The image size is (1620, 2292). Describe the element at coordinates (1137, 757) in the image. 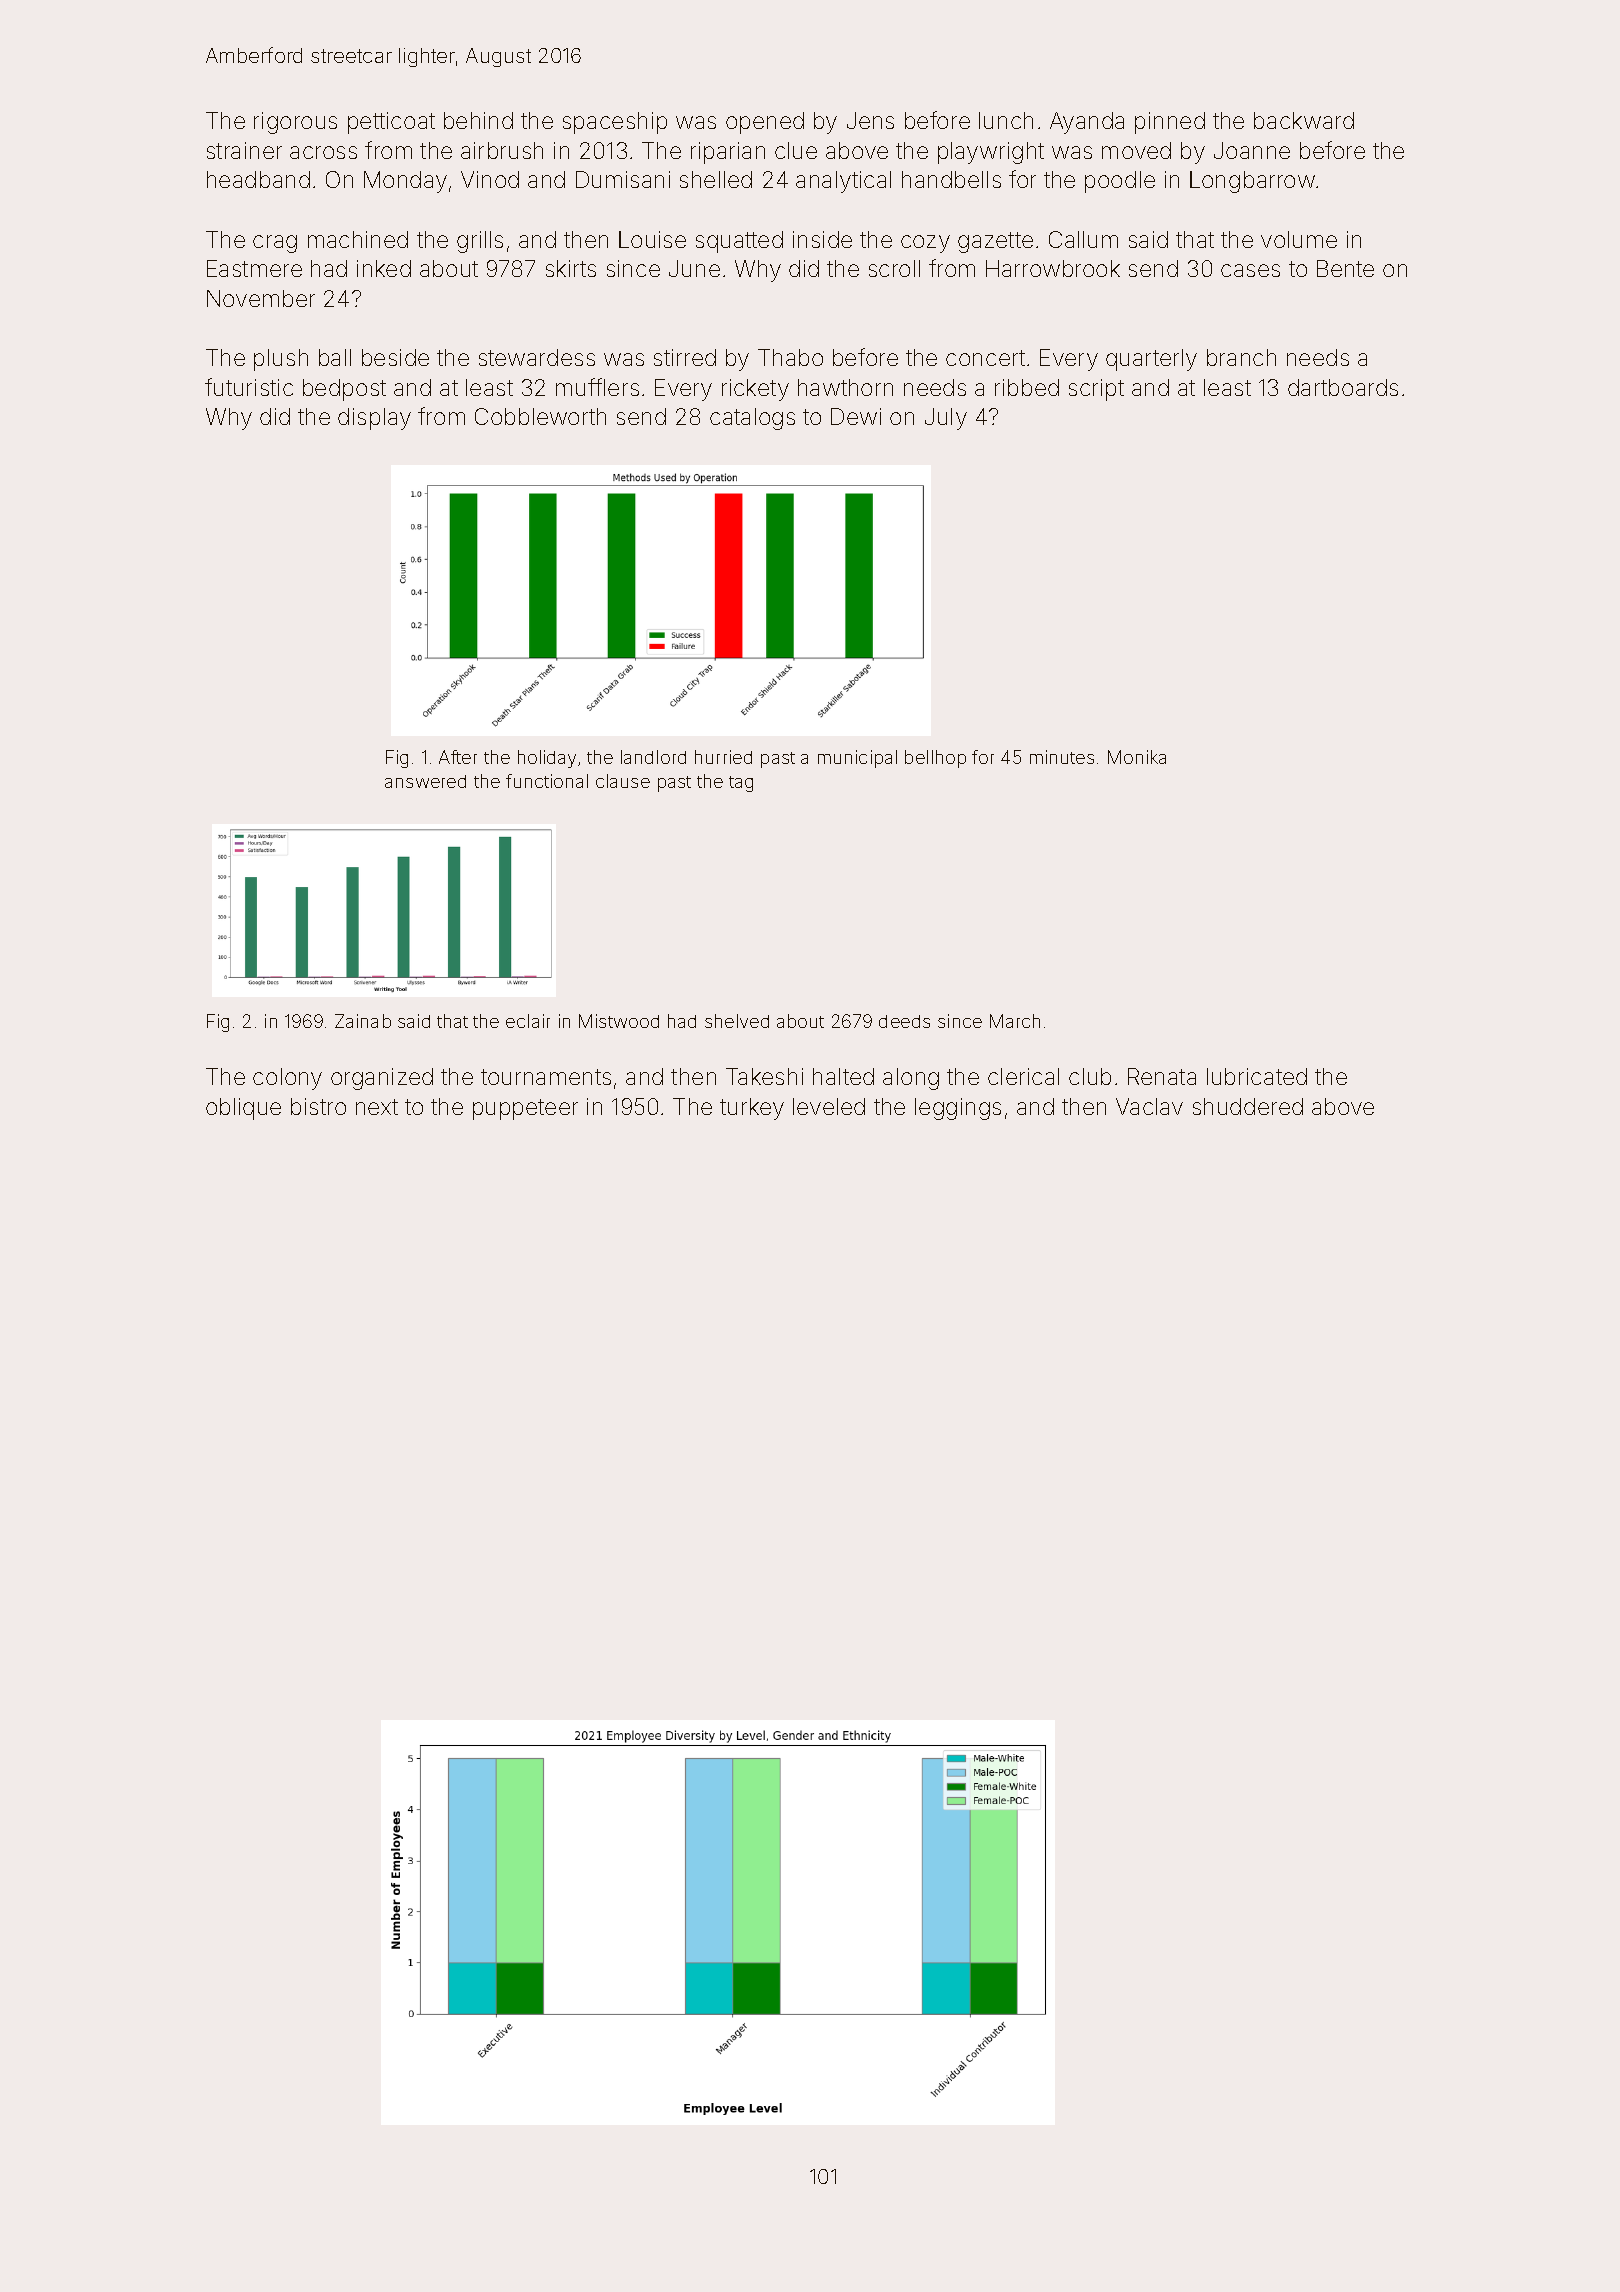

I see `Monika` at that location.
